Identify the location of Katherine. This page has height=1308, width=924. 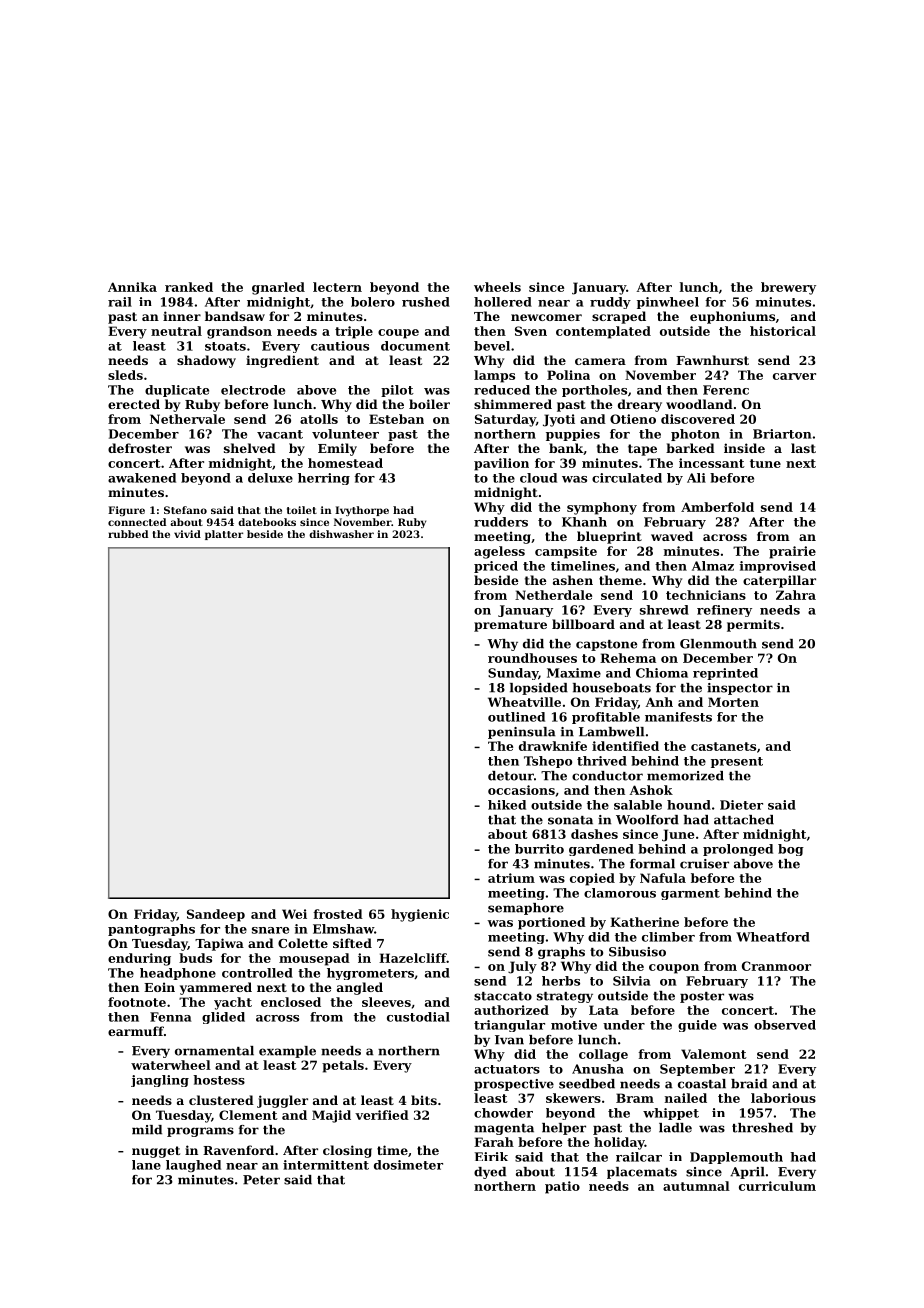
(644, 922).
